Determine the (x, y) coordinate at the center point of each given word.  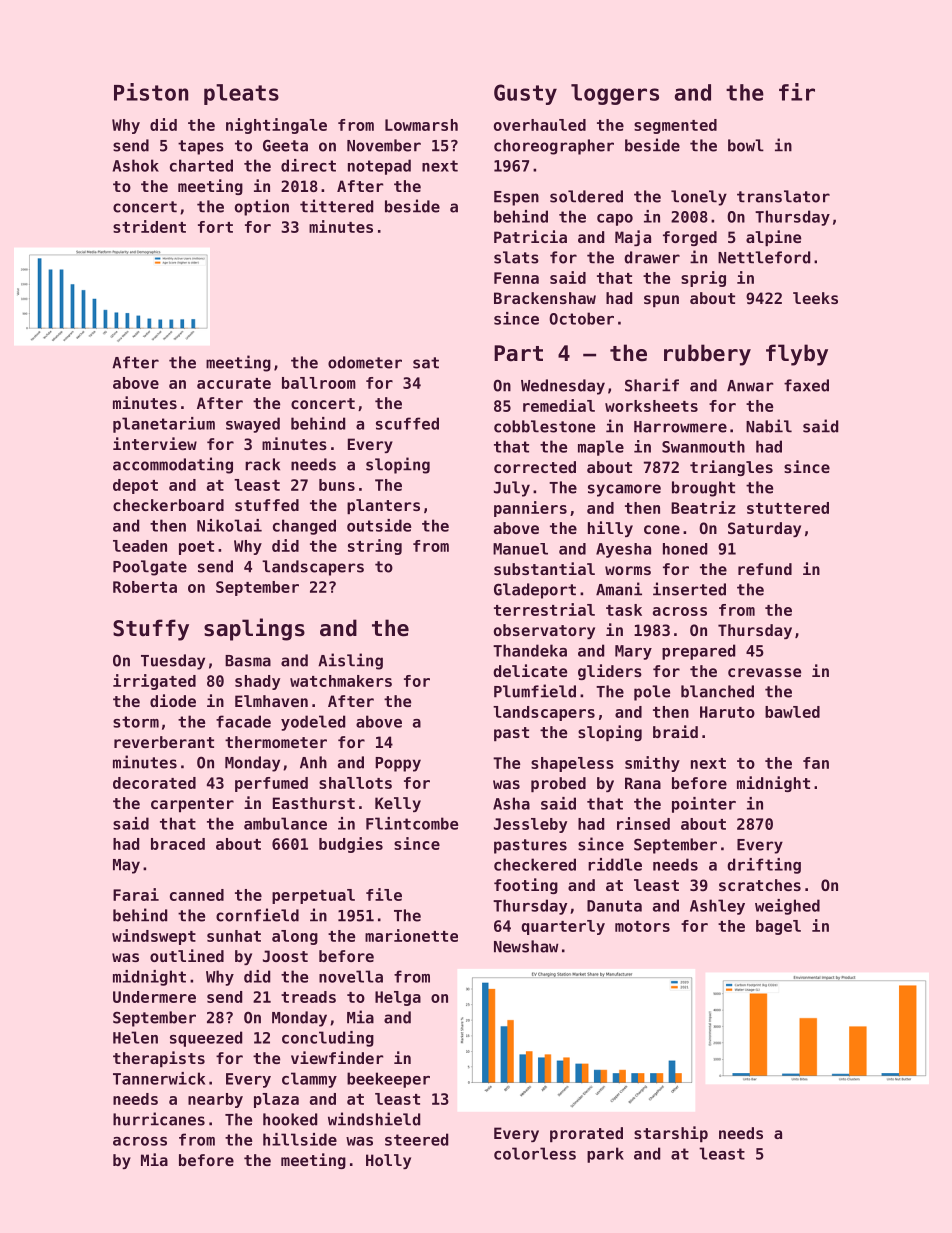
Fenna (516, 278)
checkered (535, 864)
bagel (778, 927)
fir (797, 92)
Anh (313, 762)
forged (690, 238)
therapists (159, 1059)
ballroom (319, 383)
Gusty (525, 94)
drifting (764, 866)
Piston (151, 92)
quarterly (563, 927)
